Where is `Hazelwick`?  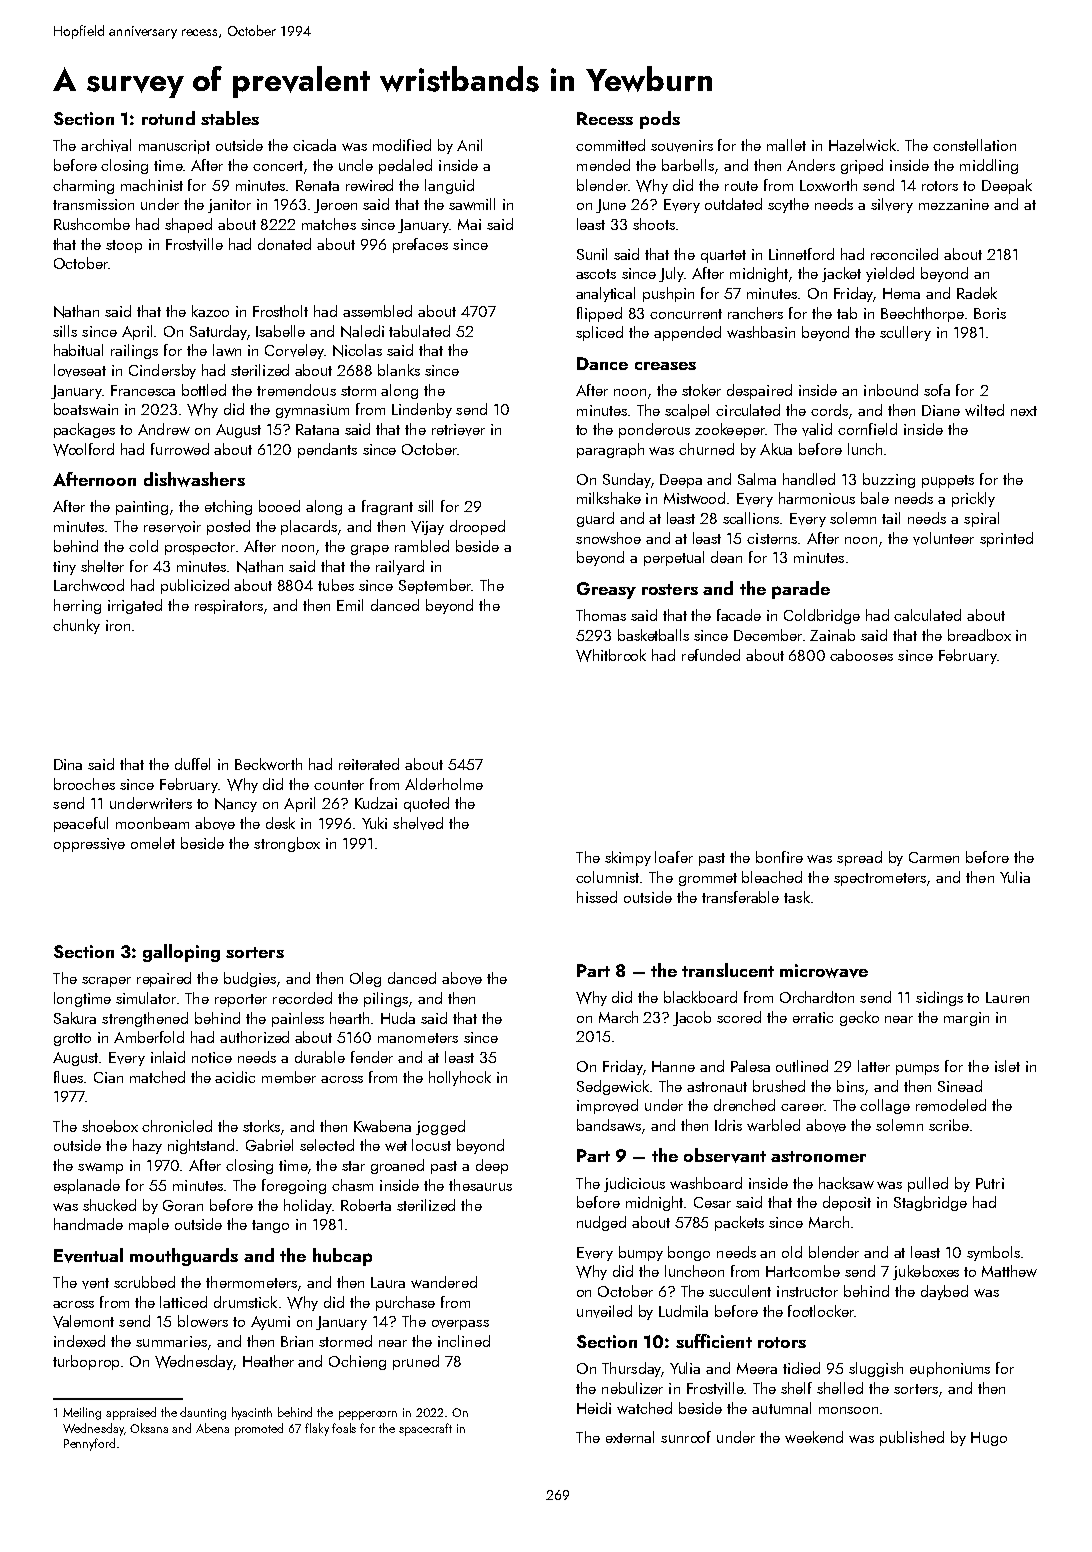
Hazelwick is located at coordinates (862, 145).
